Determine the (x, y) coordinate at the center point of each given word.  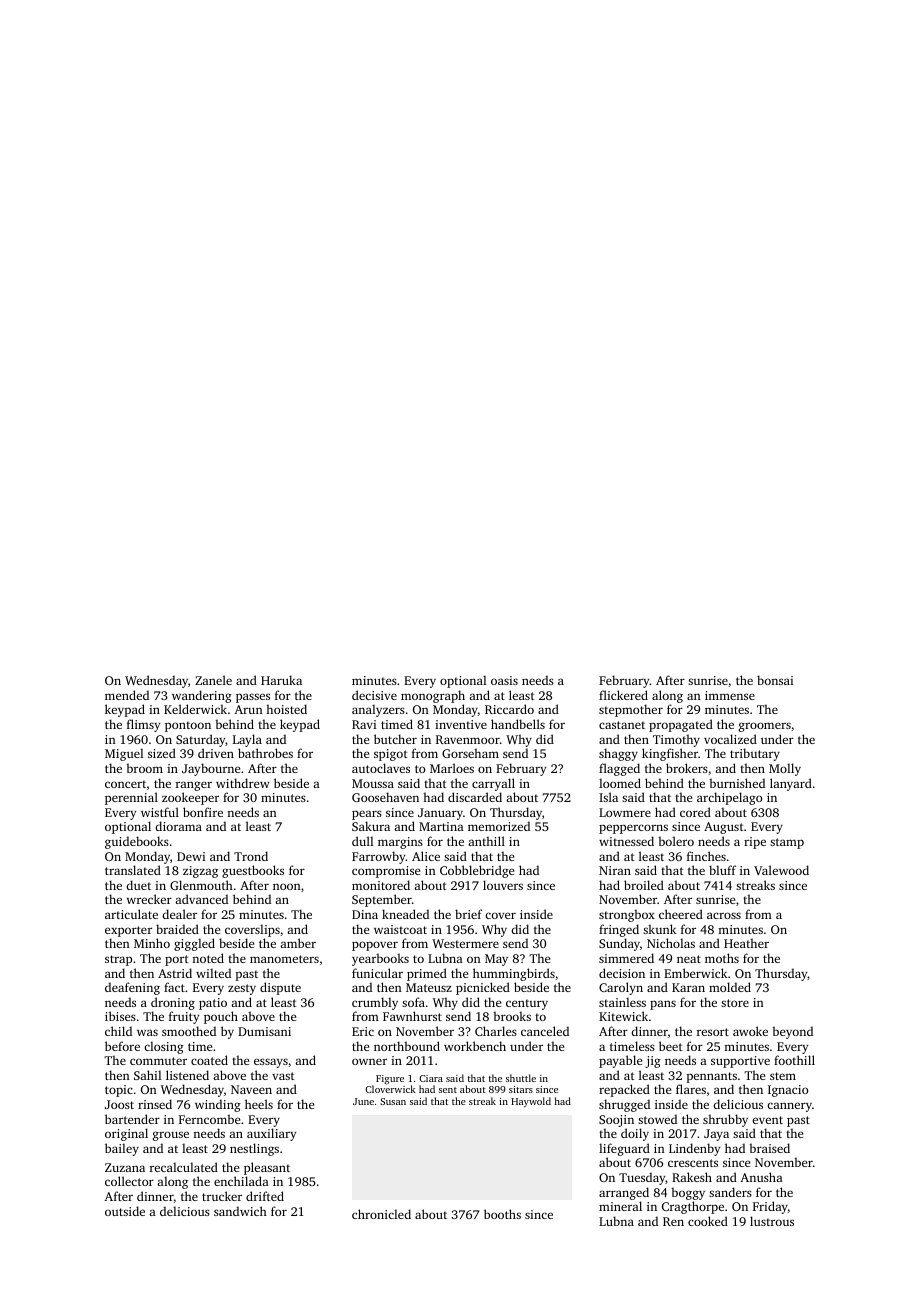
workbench (475, 1046)
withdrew (242, 783)
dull (362, 841)
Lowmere (625, 812)
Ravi (364, 724)
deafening (132, 988)
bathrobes (265, 753)
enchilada (241, 1181)
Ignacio (788, 1091)
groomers (765, 727)
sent (448, 1090)
